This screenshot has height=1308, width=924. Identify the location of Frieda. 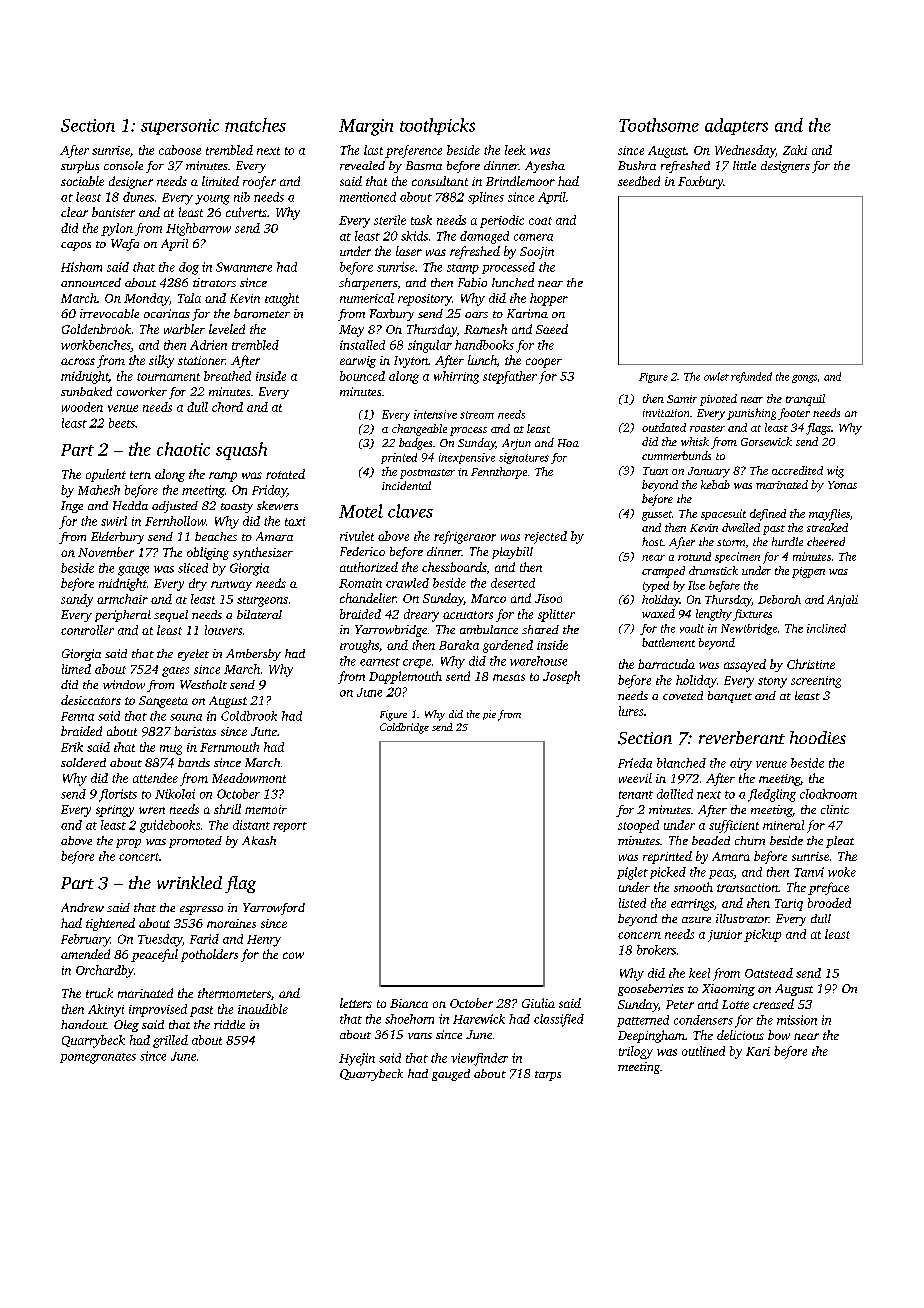
(635, 763).
